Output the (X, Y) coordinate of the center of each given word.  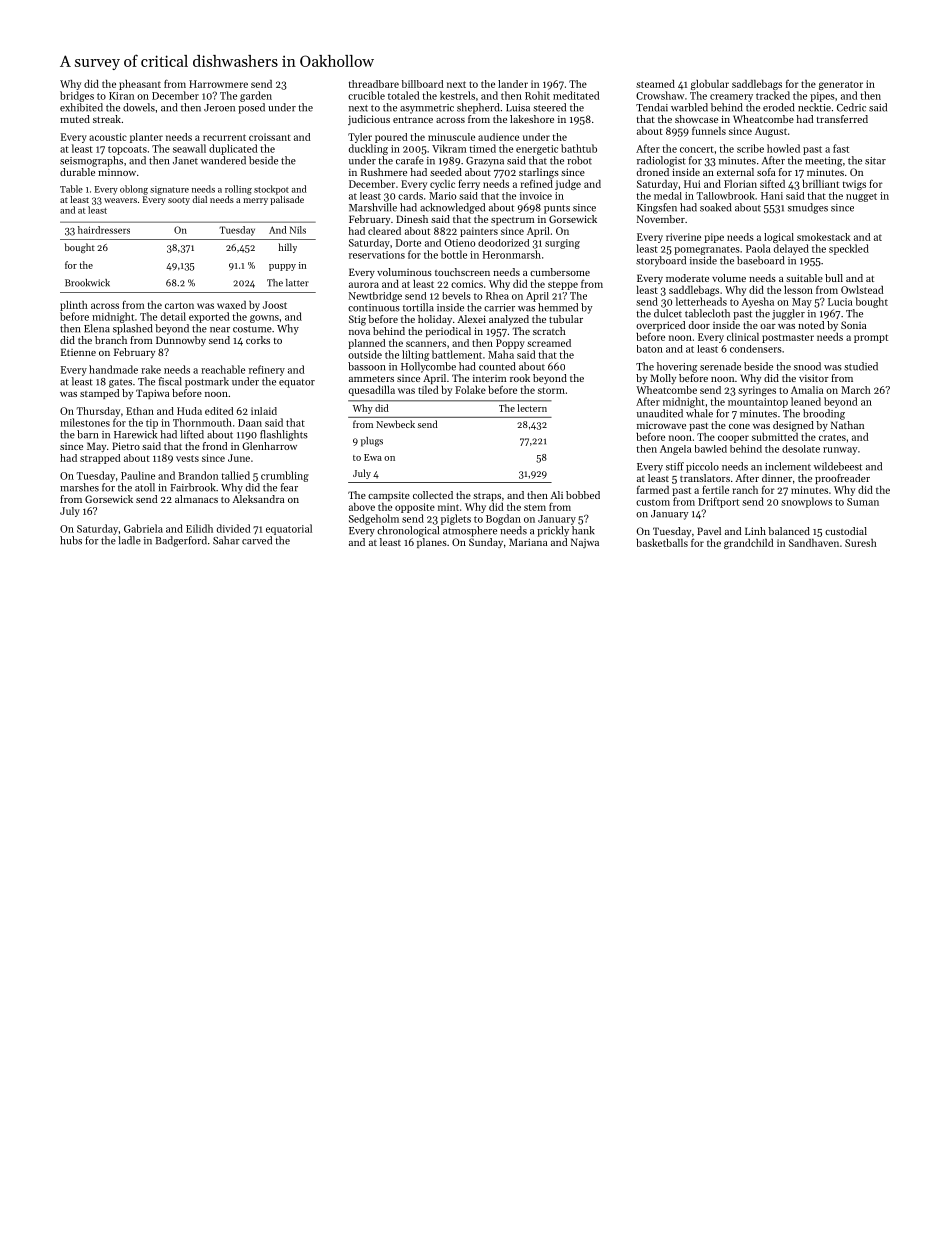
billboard (422, 84)
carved (257, 540)
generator (841, 85)
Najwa (585, 543)
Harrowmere (218, 84)
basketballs (662, 543)
